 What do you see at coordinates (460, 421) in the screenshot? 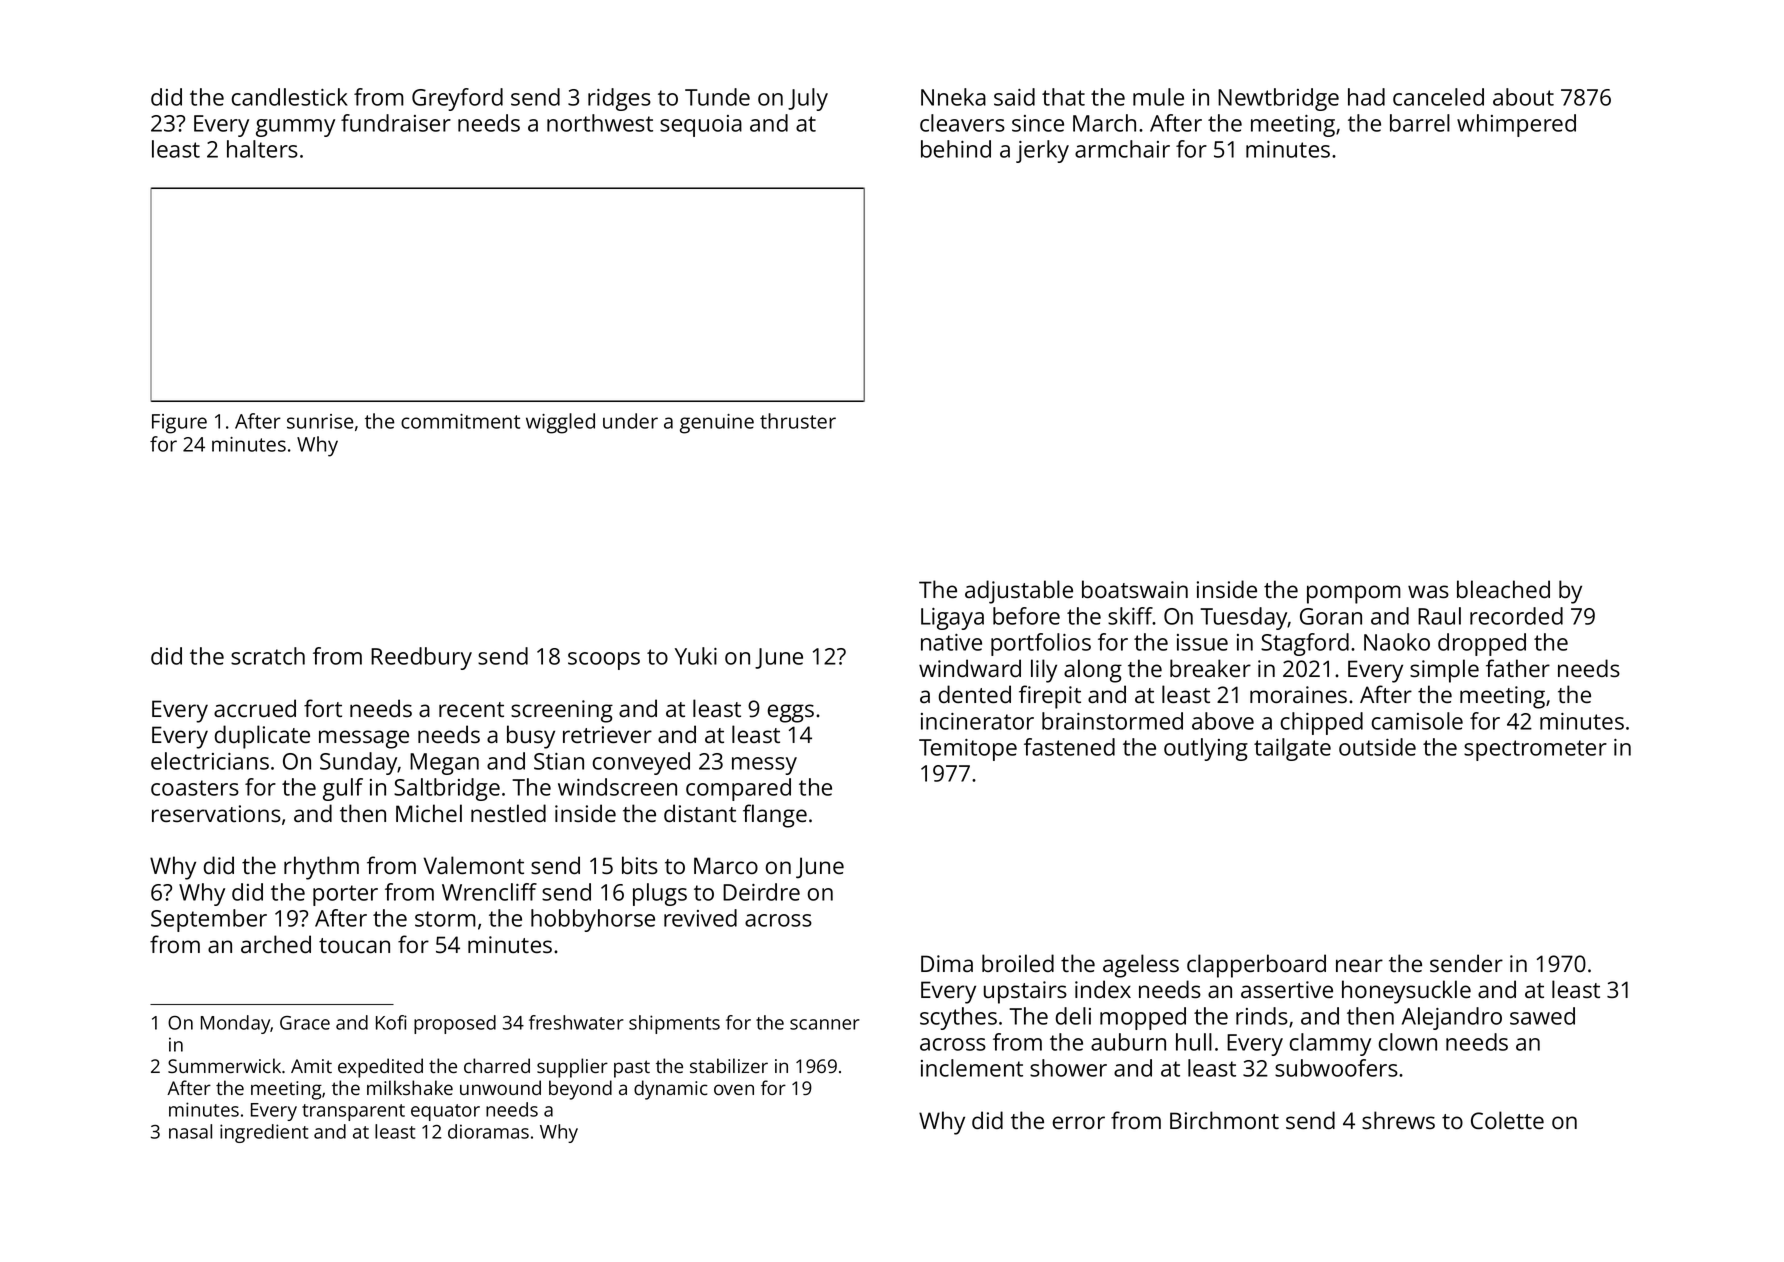
I see `commitment` at bounding box center [460, 421].
